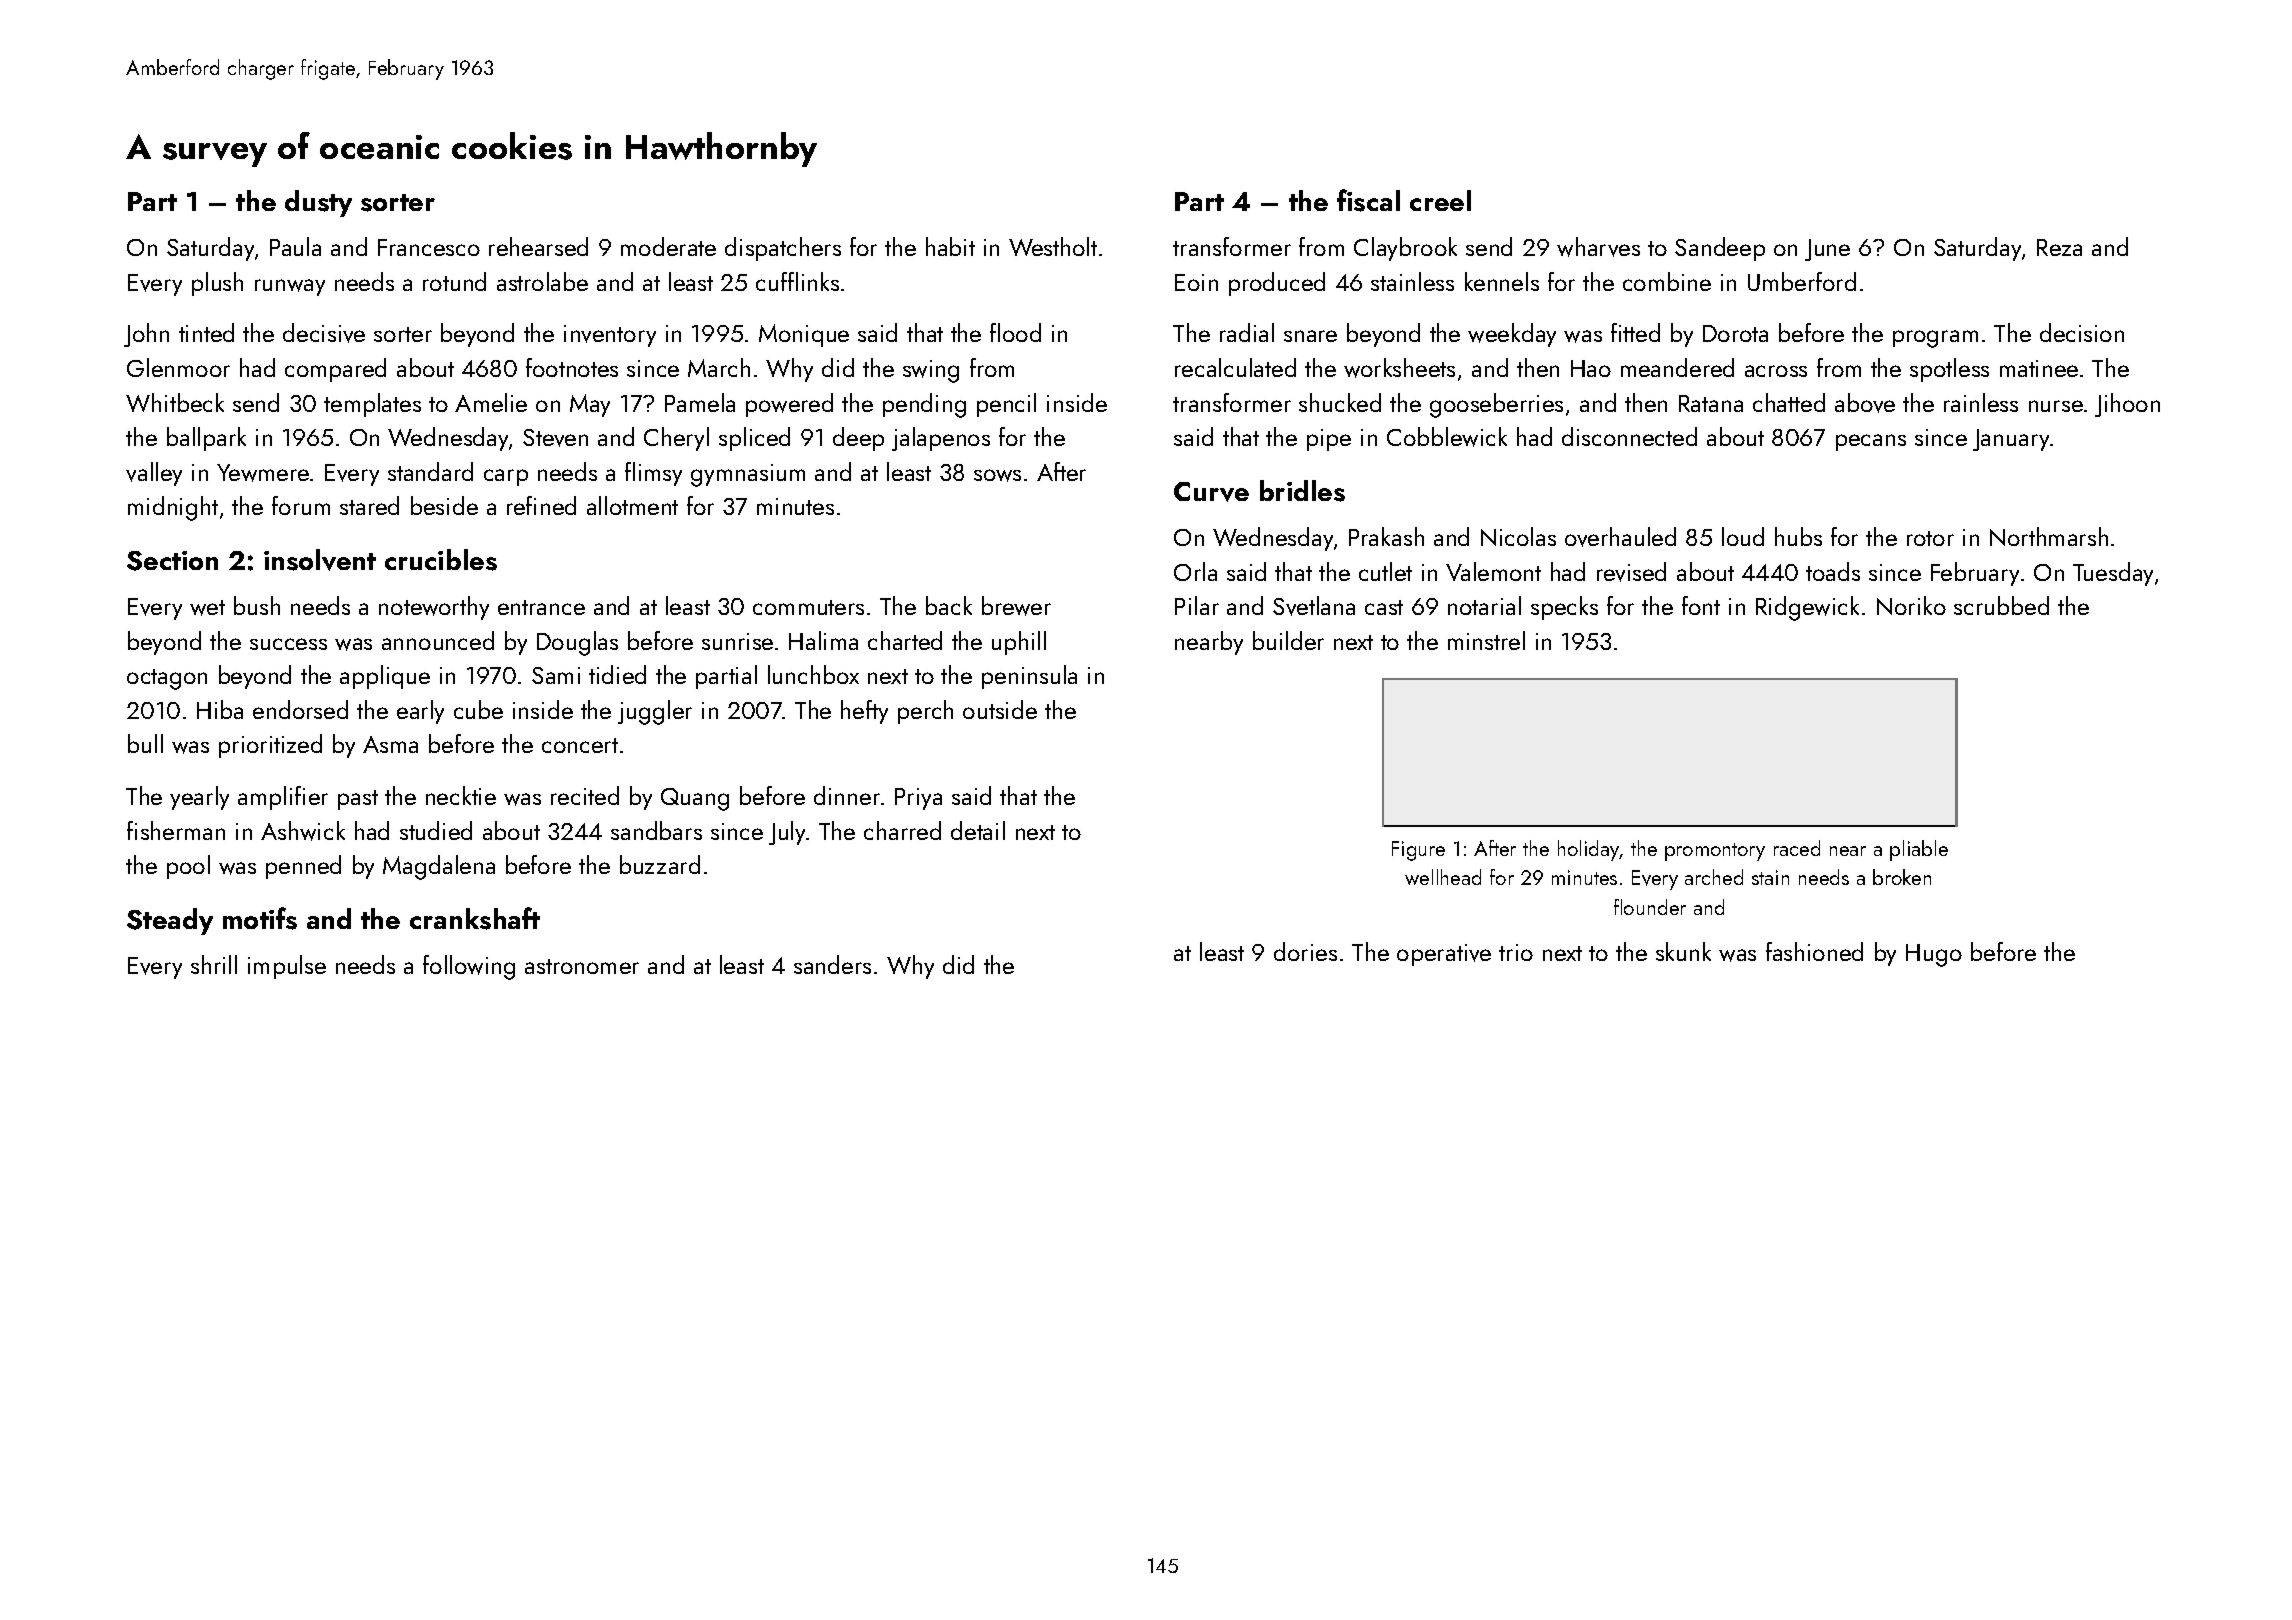  I want to click on applique, so click(385, 677).
